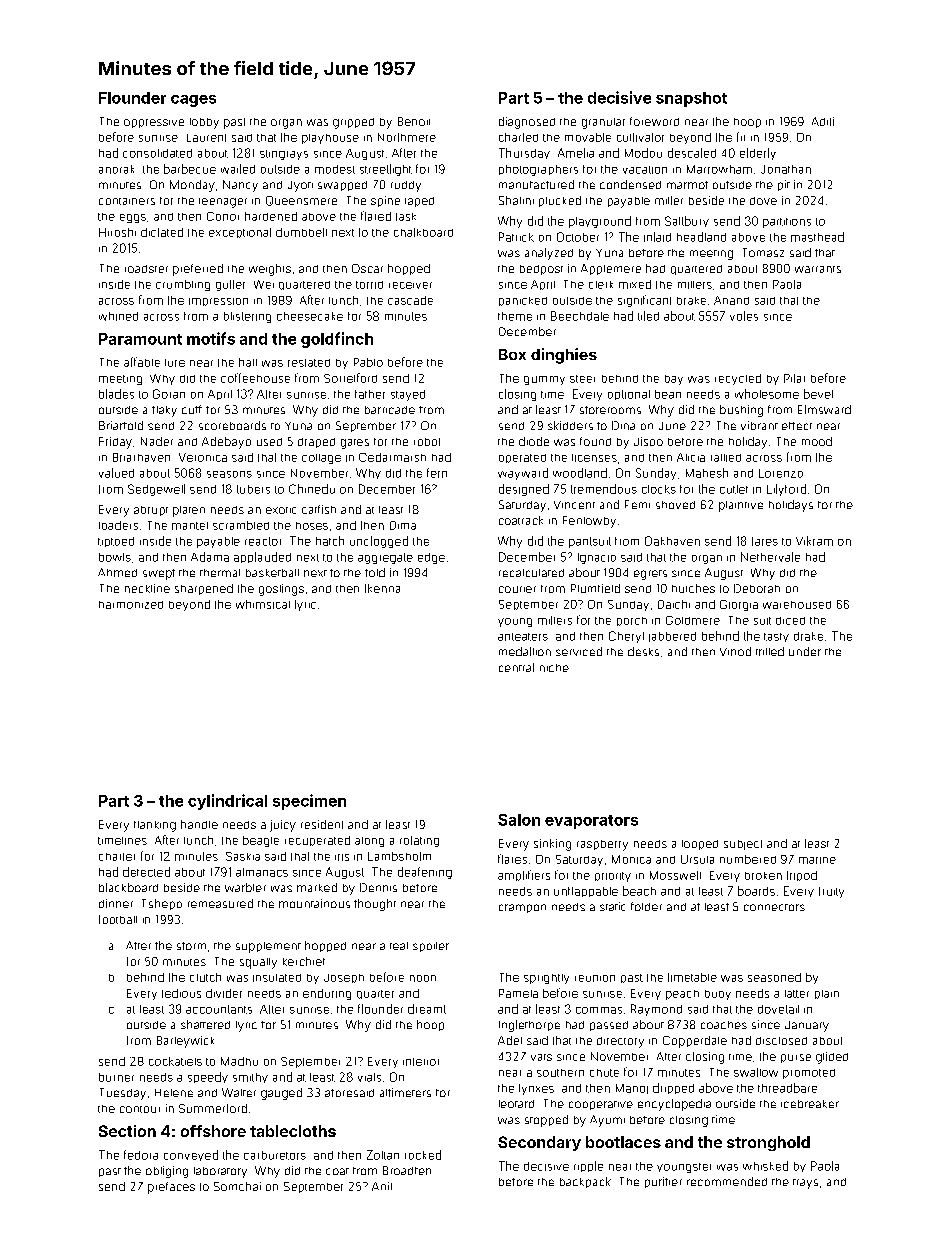 The width and height of the screenshot is (952, 1233). What do you see at coordinates (237, 1186) in the screenshot?
I see `Somchai` at bounding box center [237, 1186].
